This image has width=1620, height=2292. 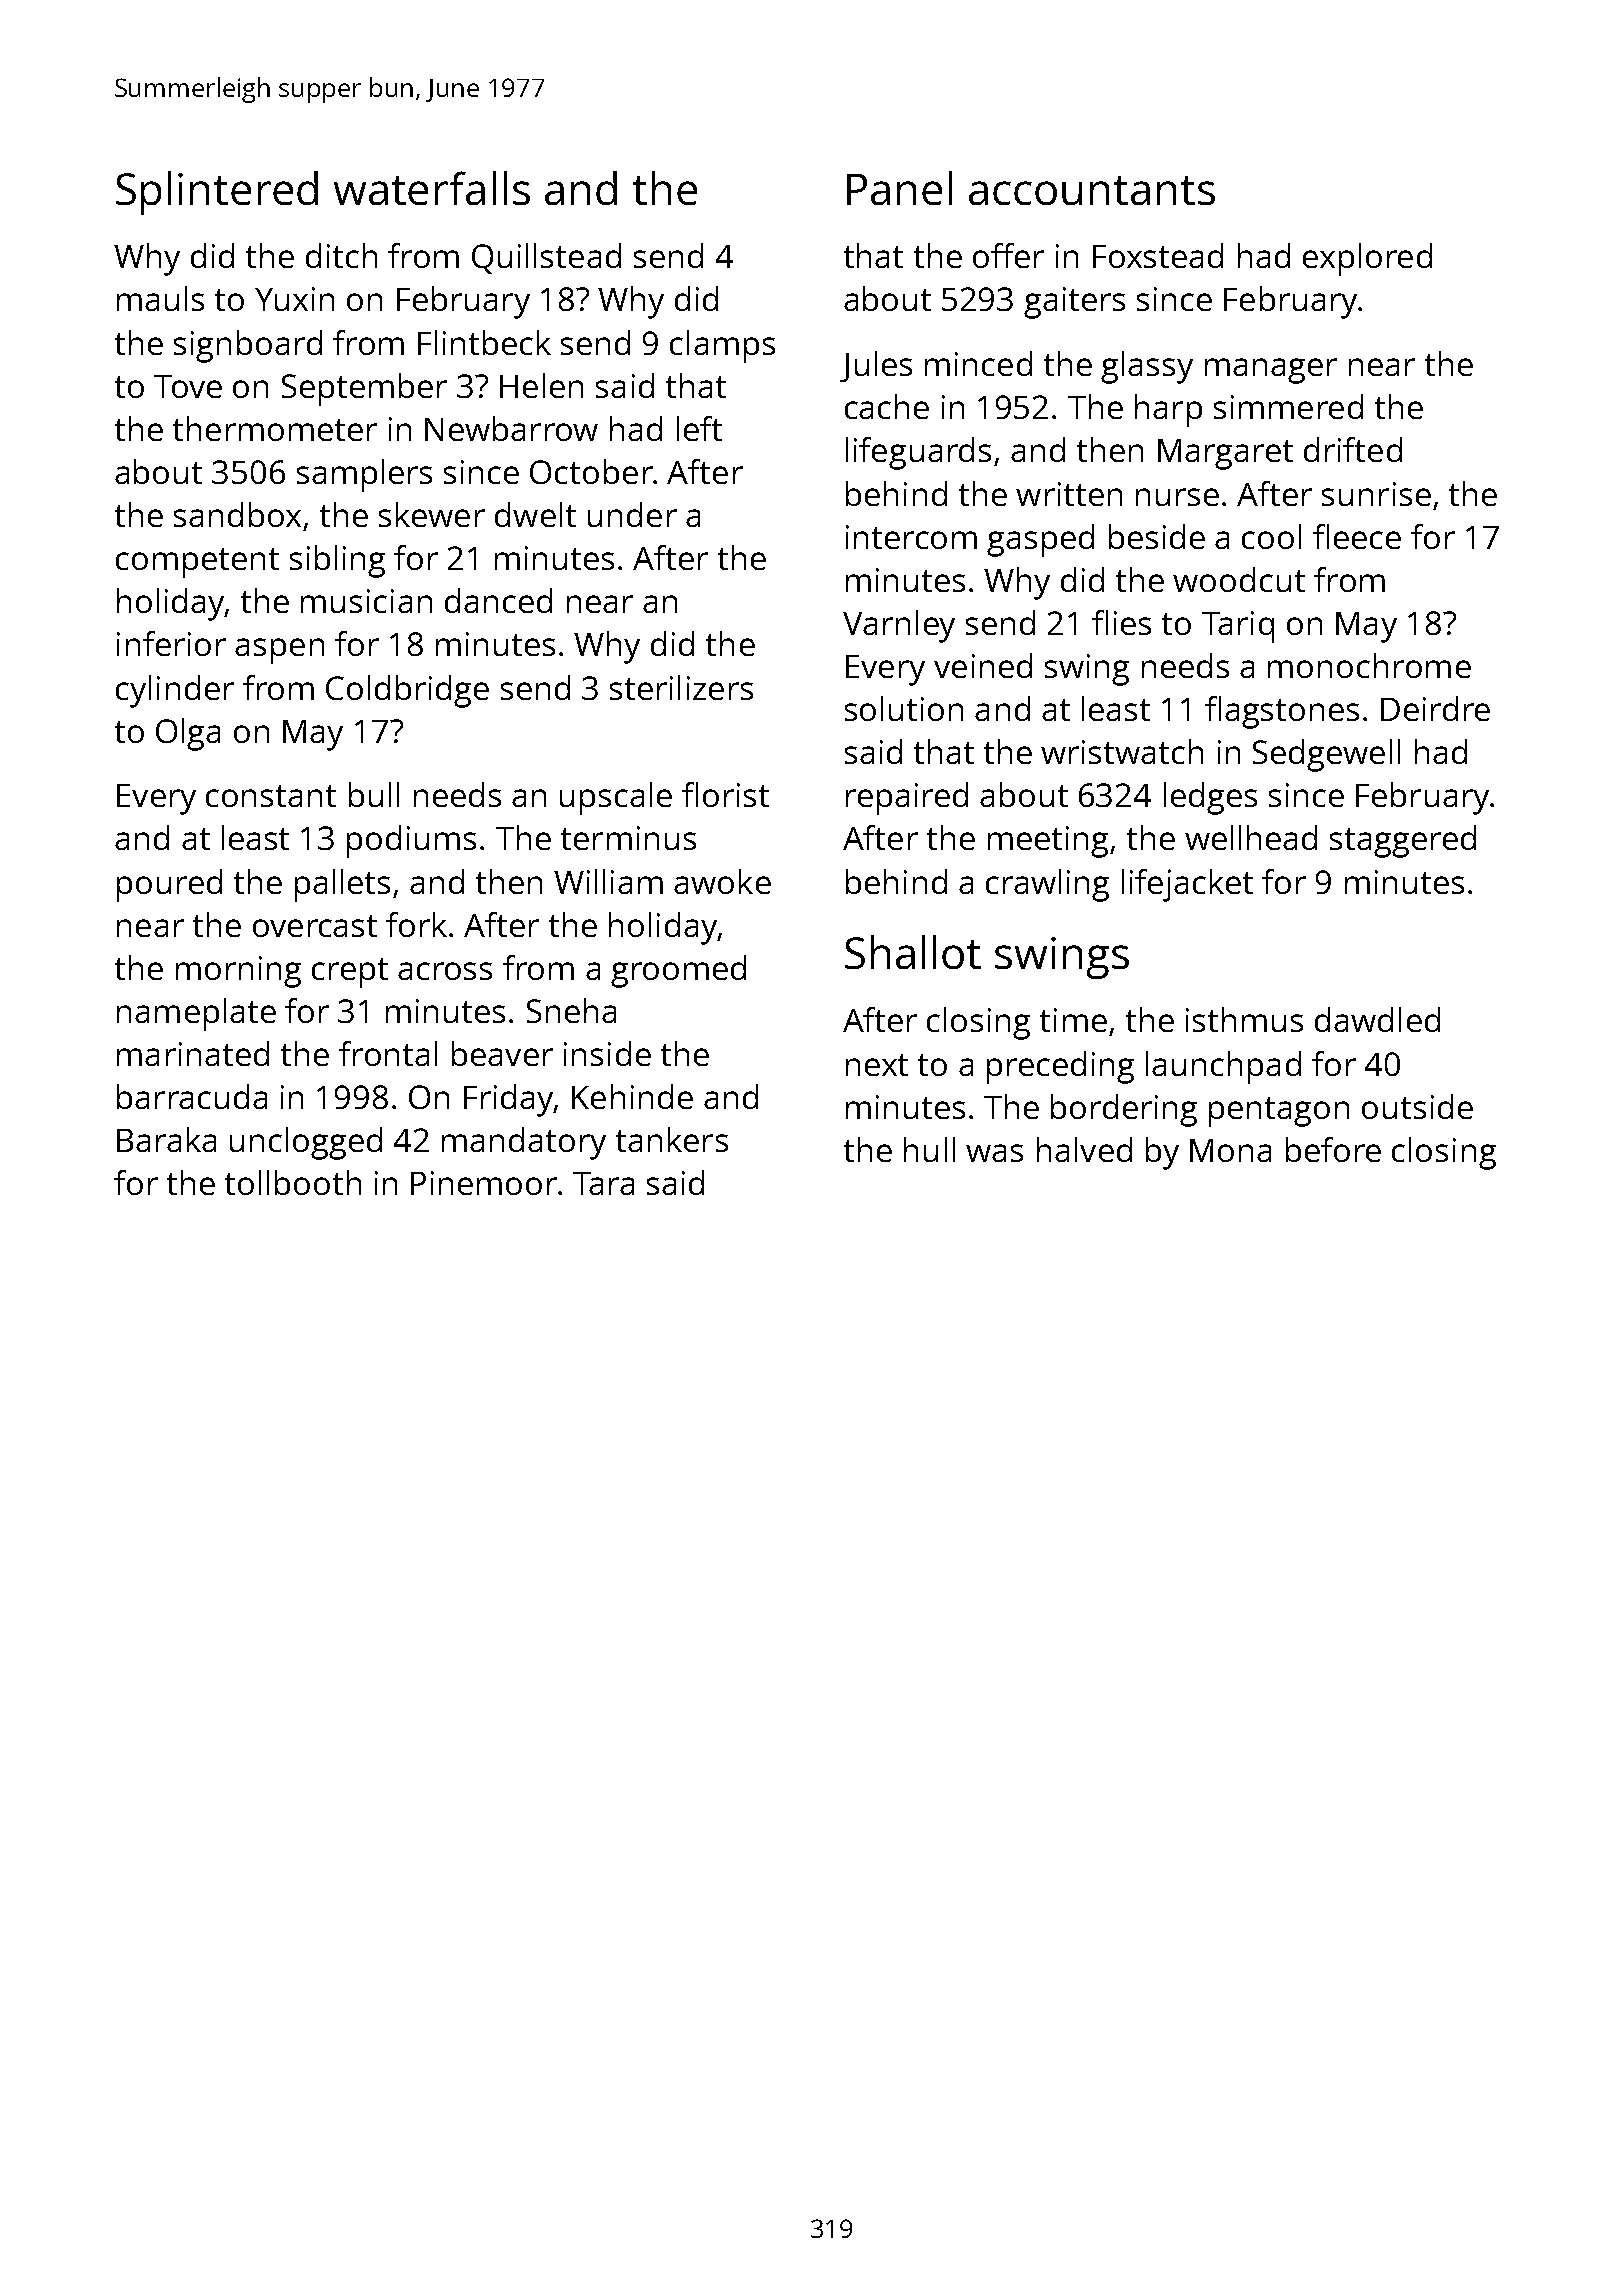 What do you see at coordinates (1435, 708) in the image?
I see `Deirdre` at bounding box center [1435, 708].
